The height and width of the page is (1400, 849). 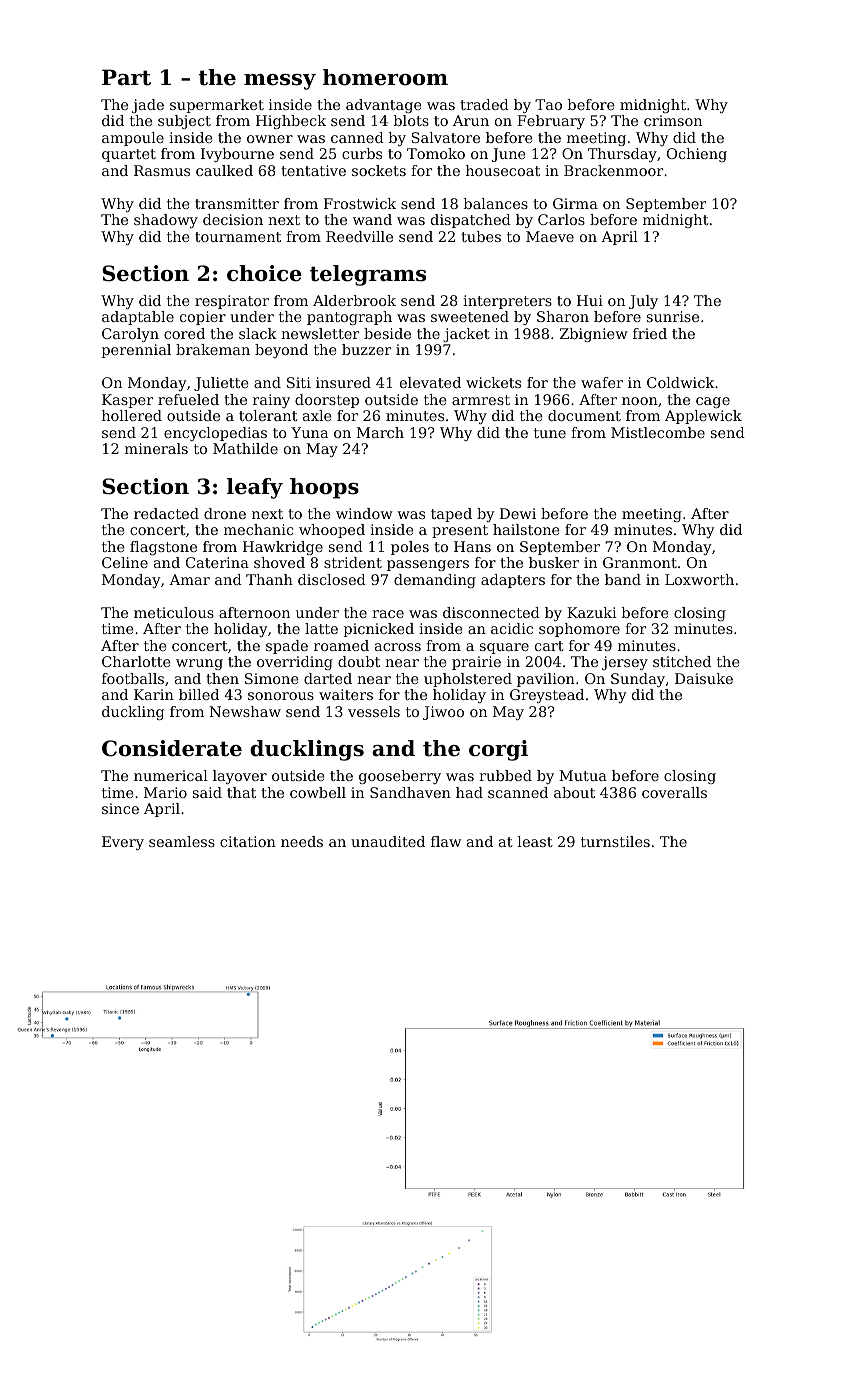 I want to click on Frostwick, so click(x=360, y=203).
